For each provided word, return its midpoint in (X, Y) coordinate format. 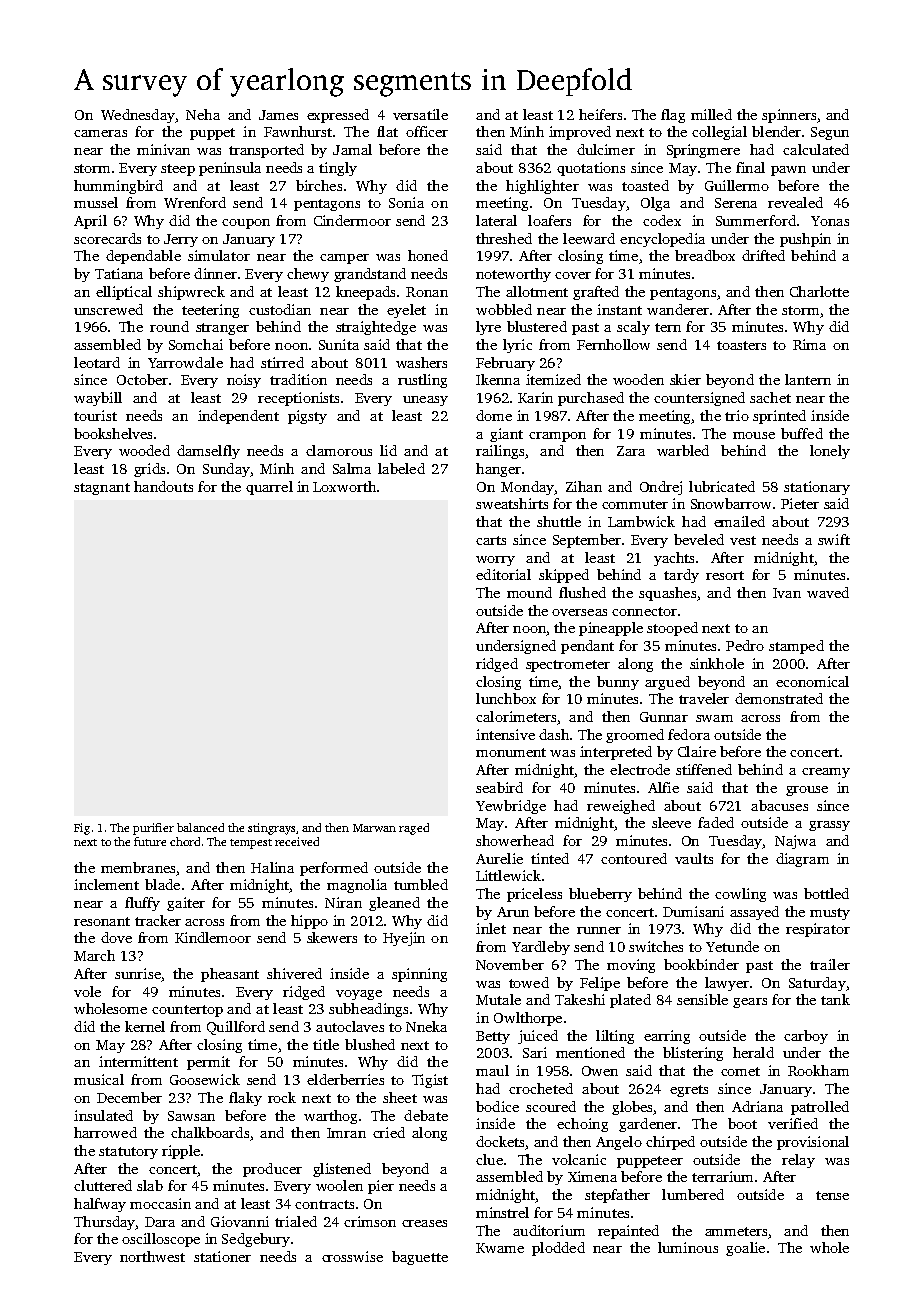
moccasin (160, 1203)
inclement (106, 884)
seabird (499, 787)
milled (711, 114)
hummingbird (118, 187)
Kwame (500, 1248)
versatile (420, 114)
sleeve (671, 822)
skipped (564, 576)
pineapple (611, 629)
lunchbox (506, 698)
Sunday (226, 470)
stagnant (102, 489)
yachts (674, 559)
